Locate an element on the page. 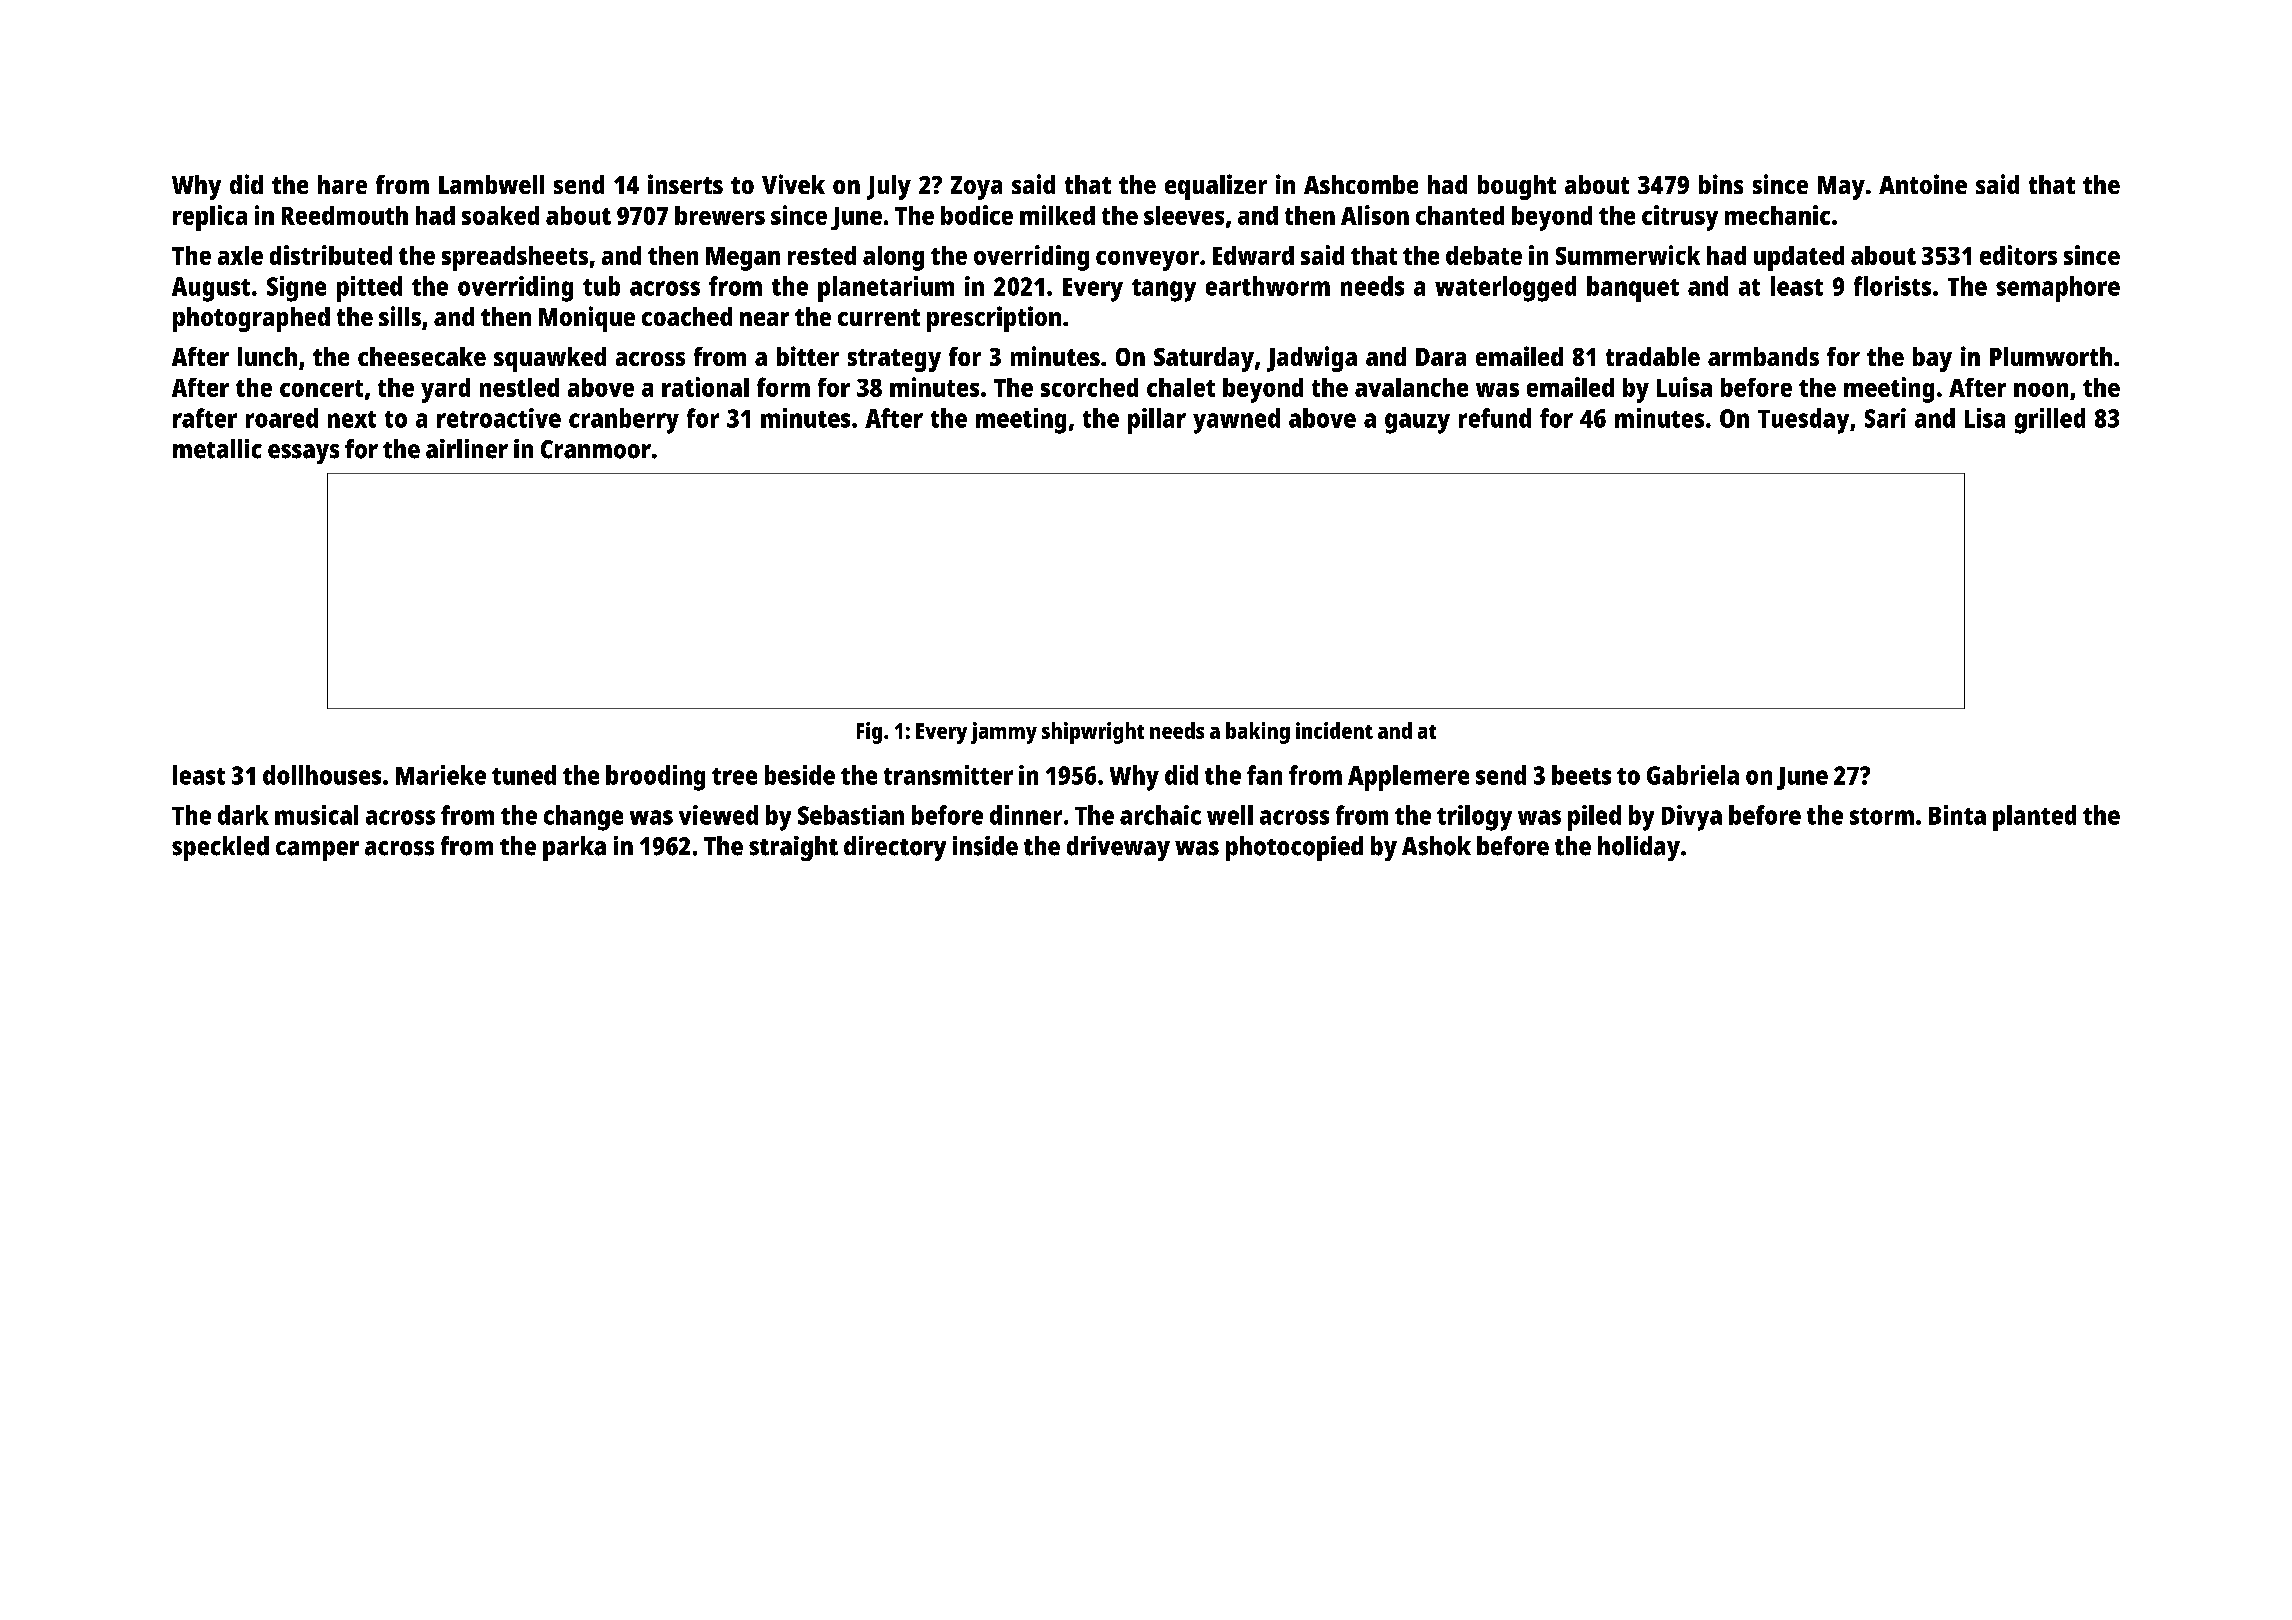 The height and width of the page is (1620, 2292). Tuesday is located at coordinates (1803, 421).
